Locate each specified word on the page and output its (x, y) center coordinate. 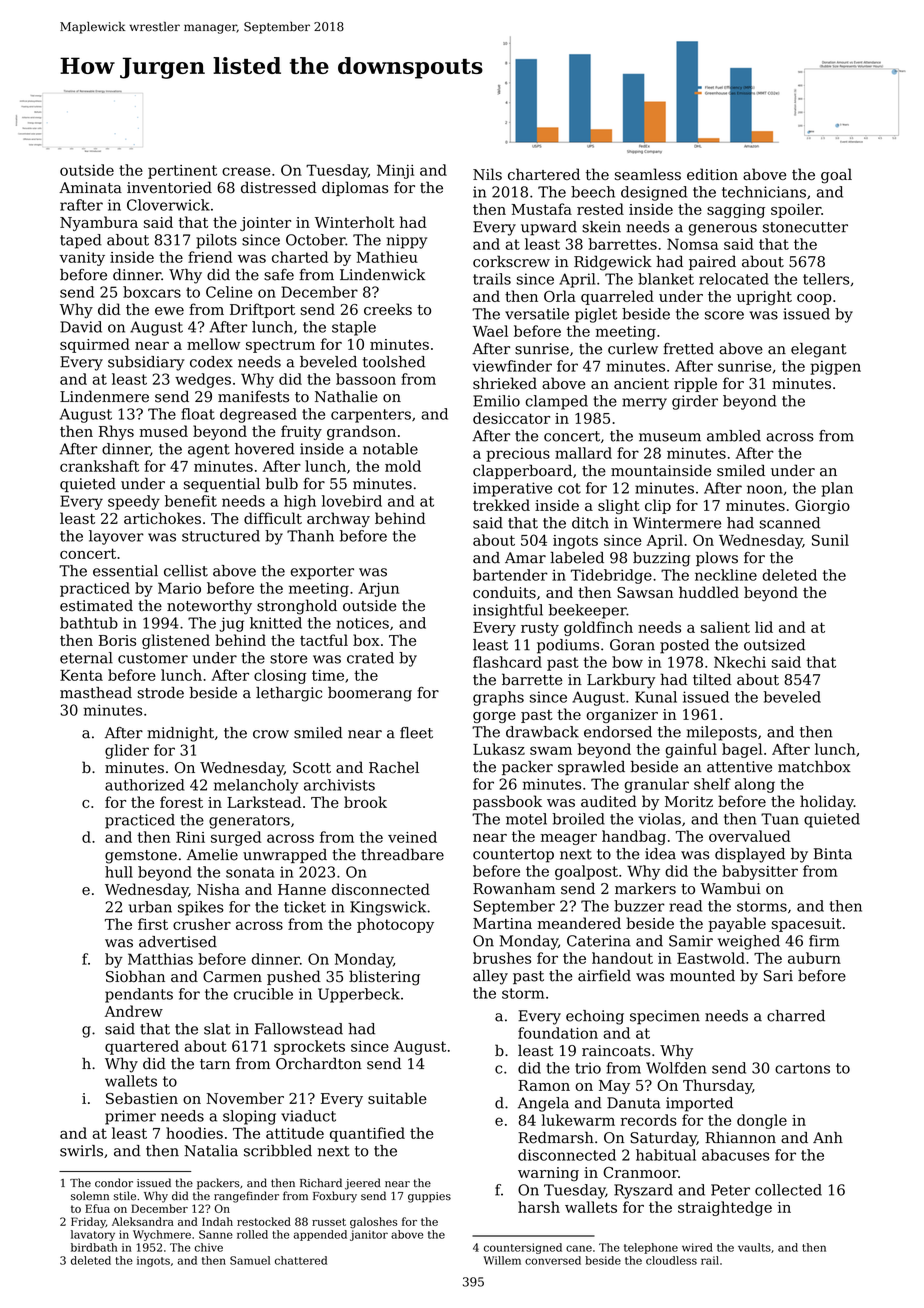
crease (246, 171)
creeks (388, 309)
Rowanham (514, 888)
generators (249, 822)
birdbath (94, 1247)
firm (824, 941)
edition (712, 174)
